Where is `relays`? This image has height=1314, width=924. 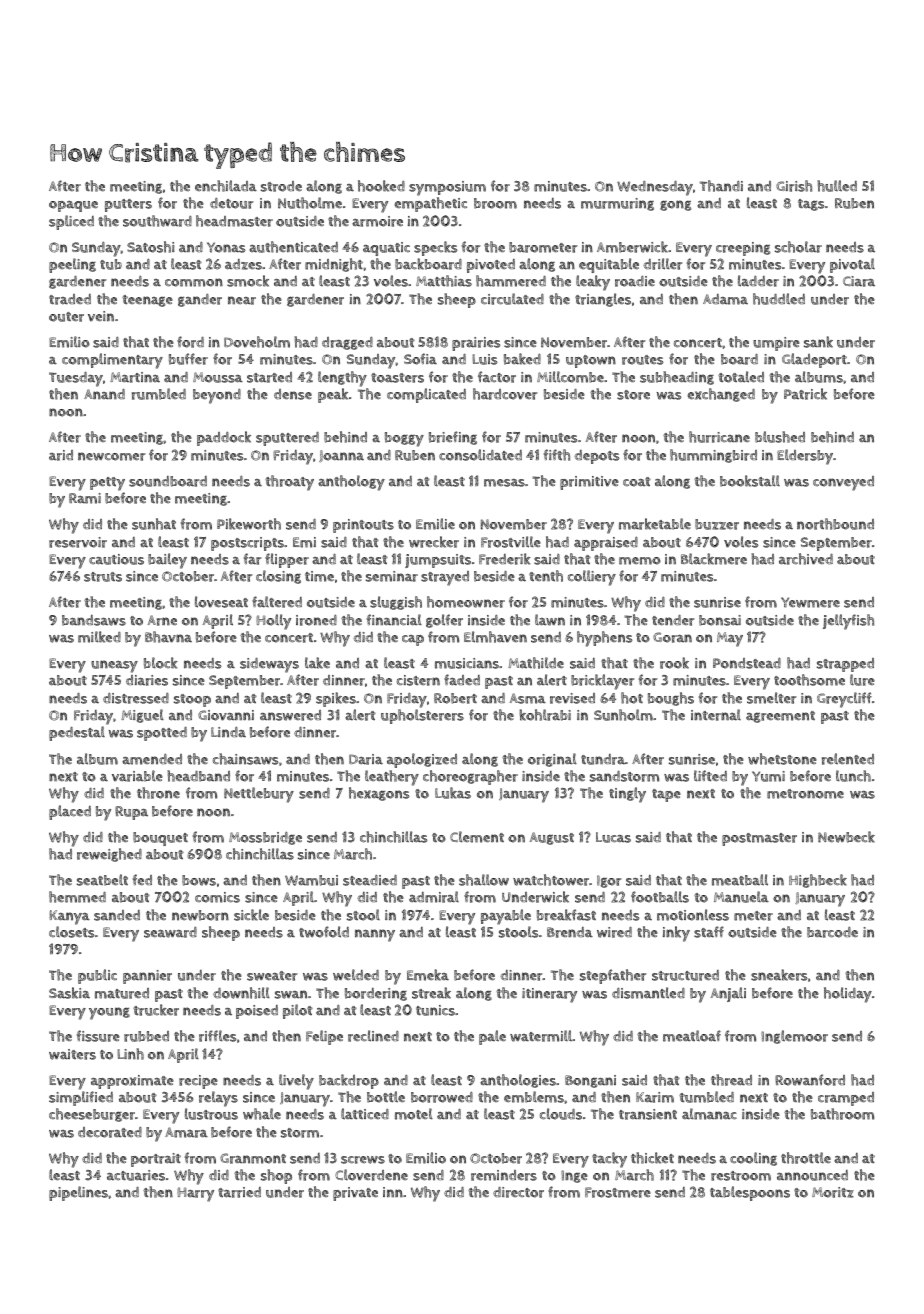
relays is located at coordinates (218, 1099).
